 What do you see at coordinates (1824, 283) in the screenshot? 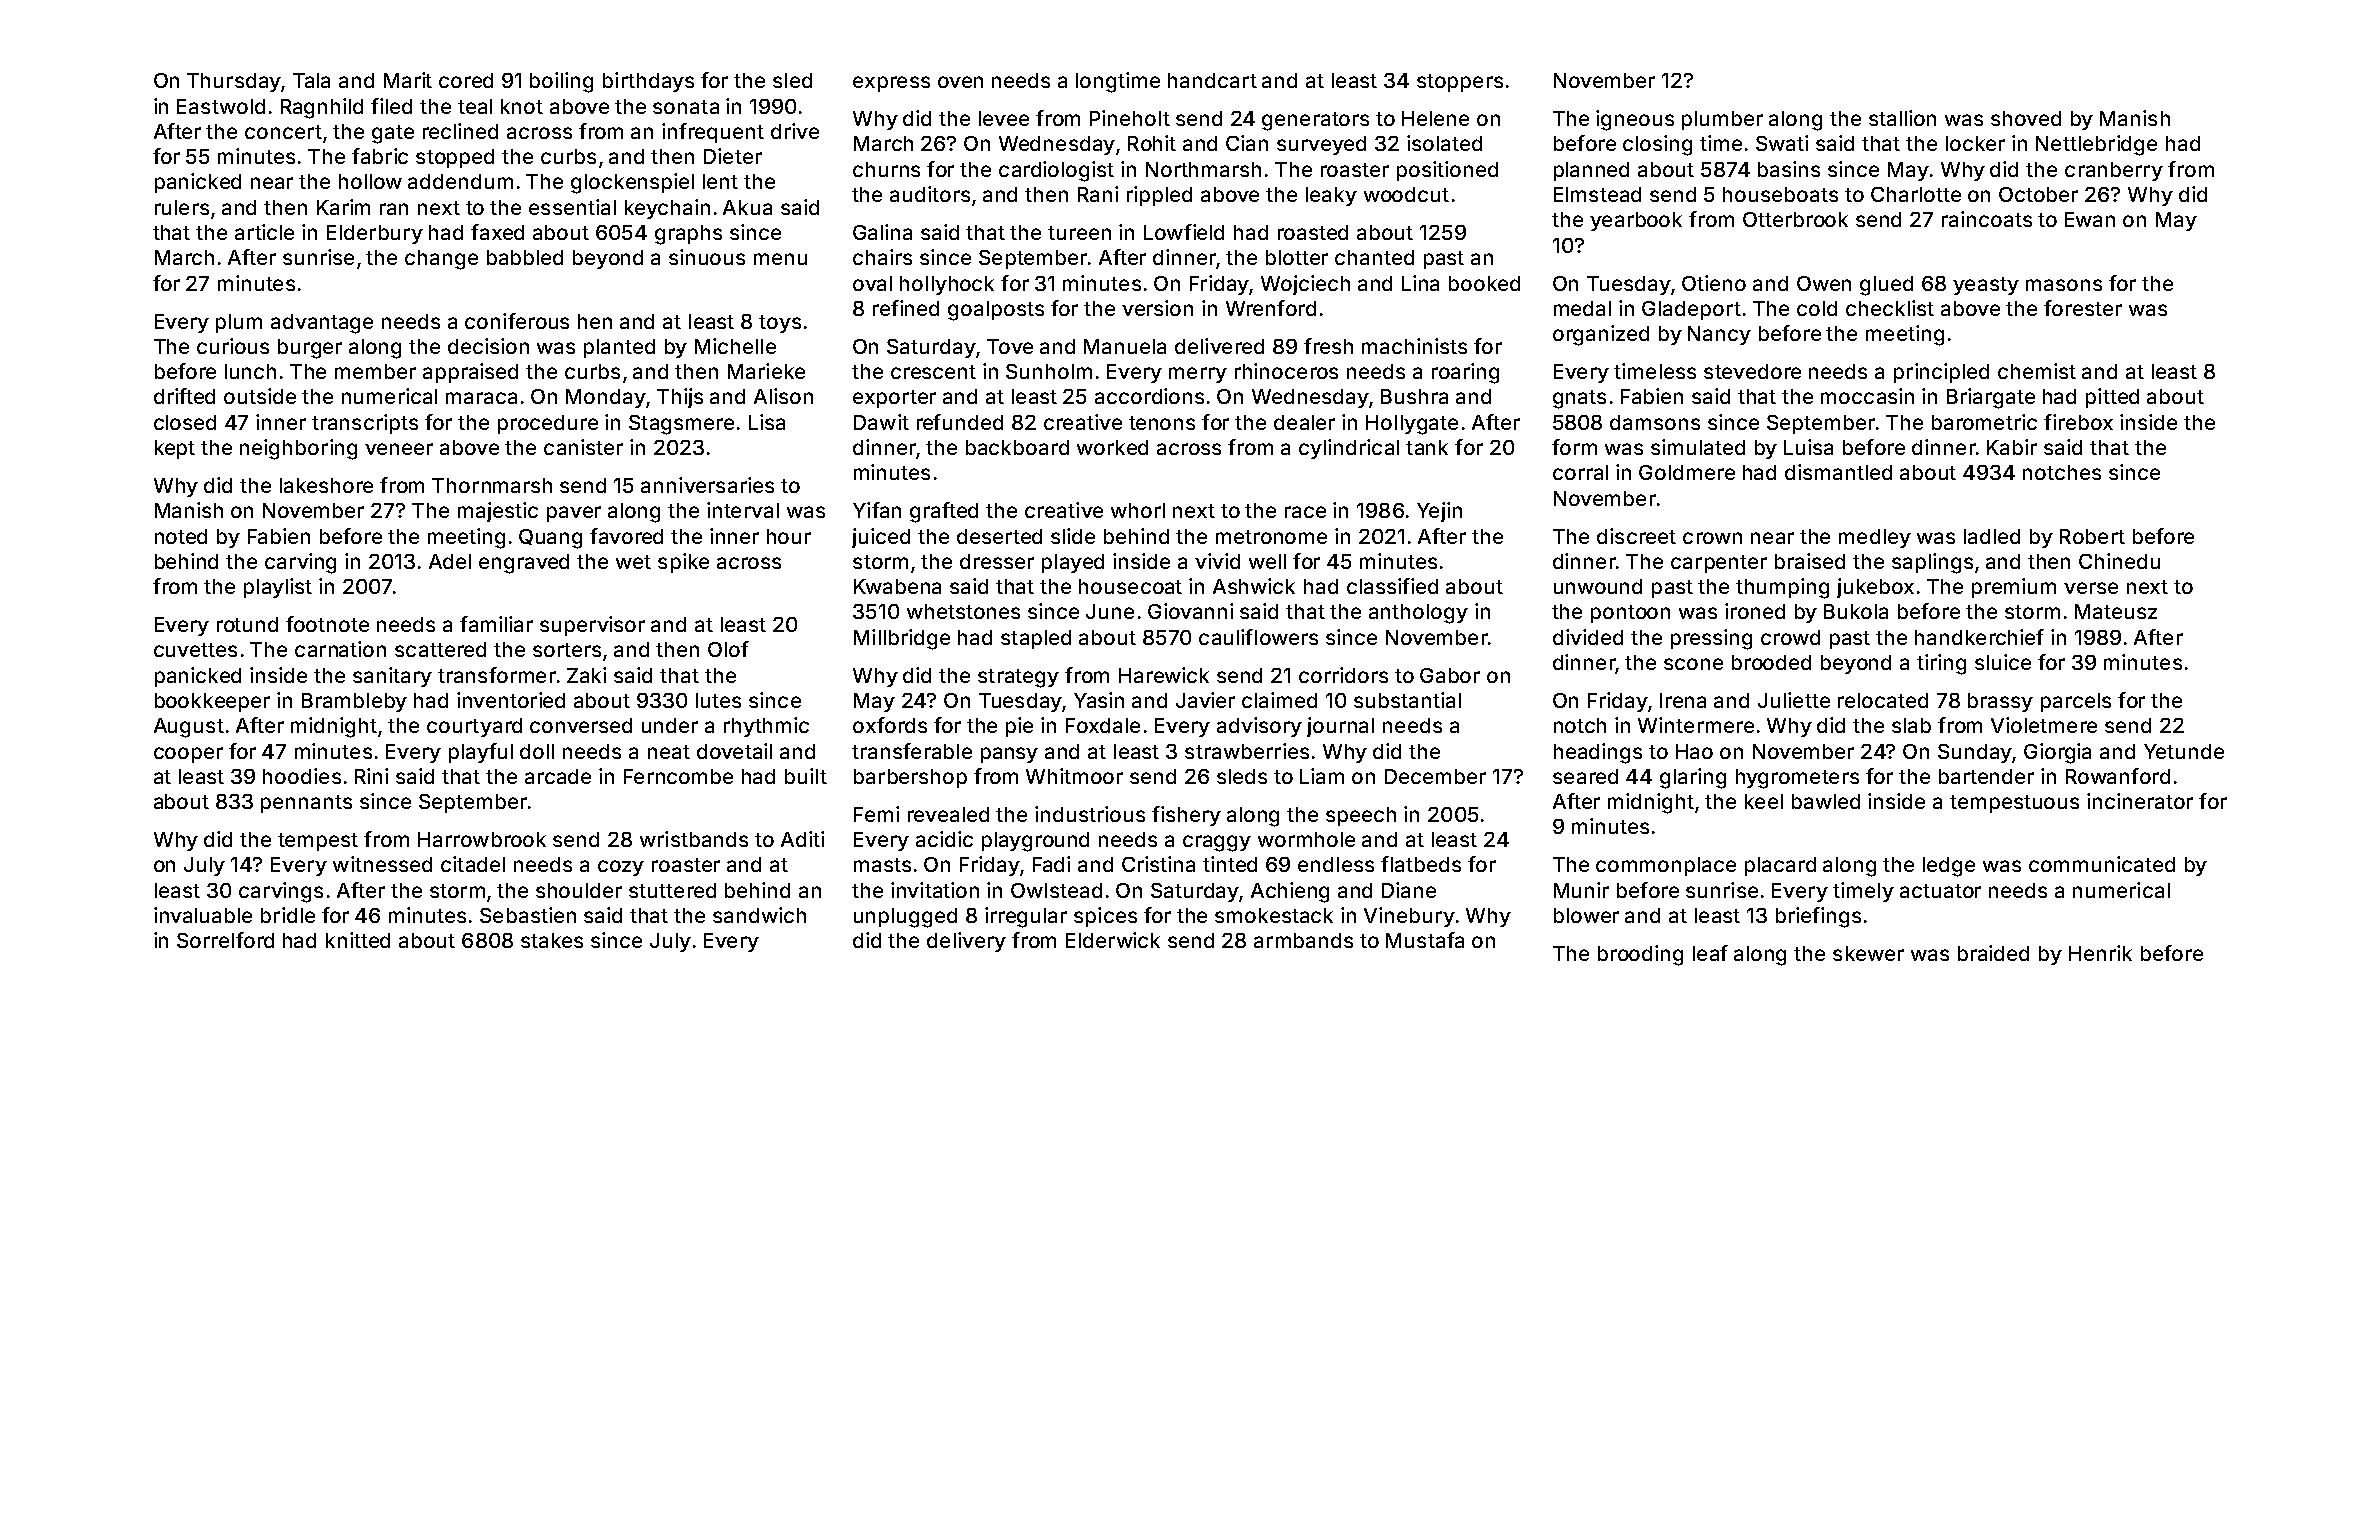
I see `Owen` at bounding box center [1824, 283].
